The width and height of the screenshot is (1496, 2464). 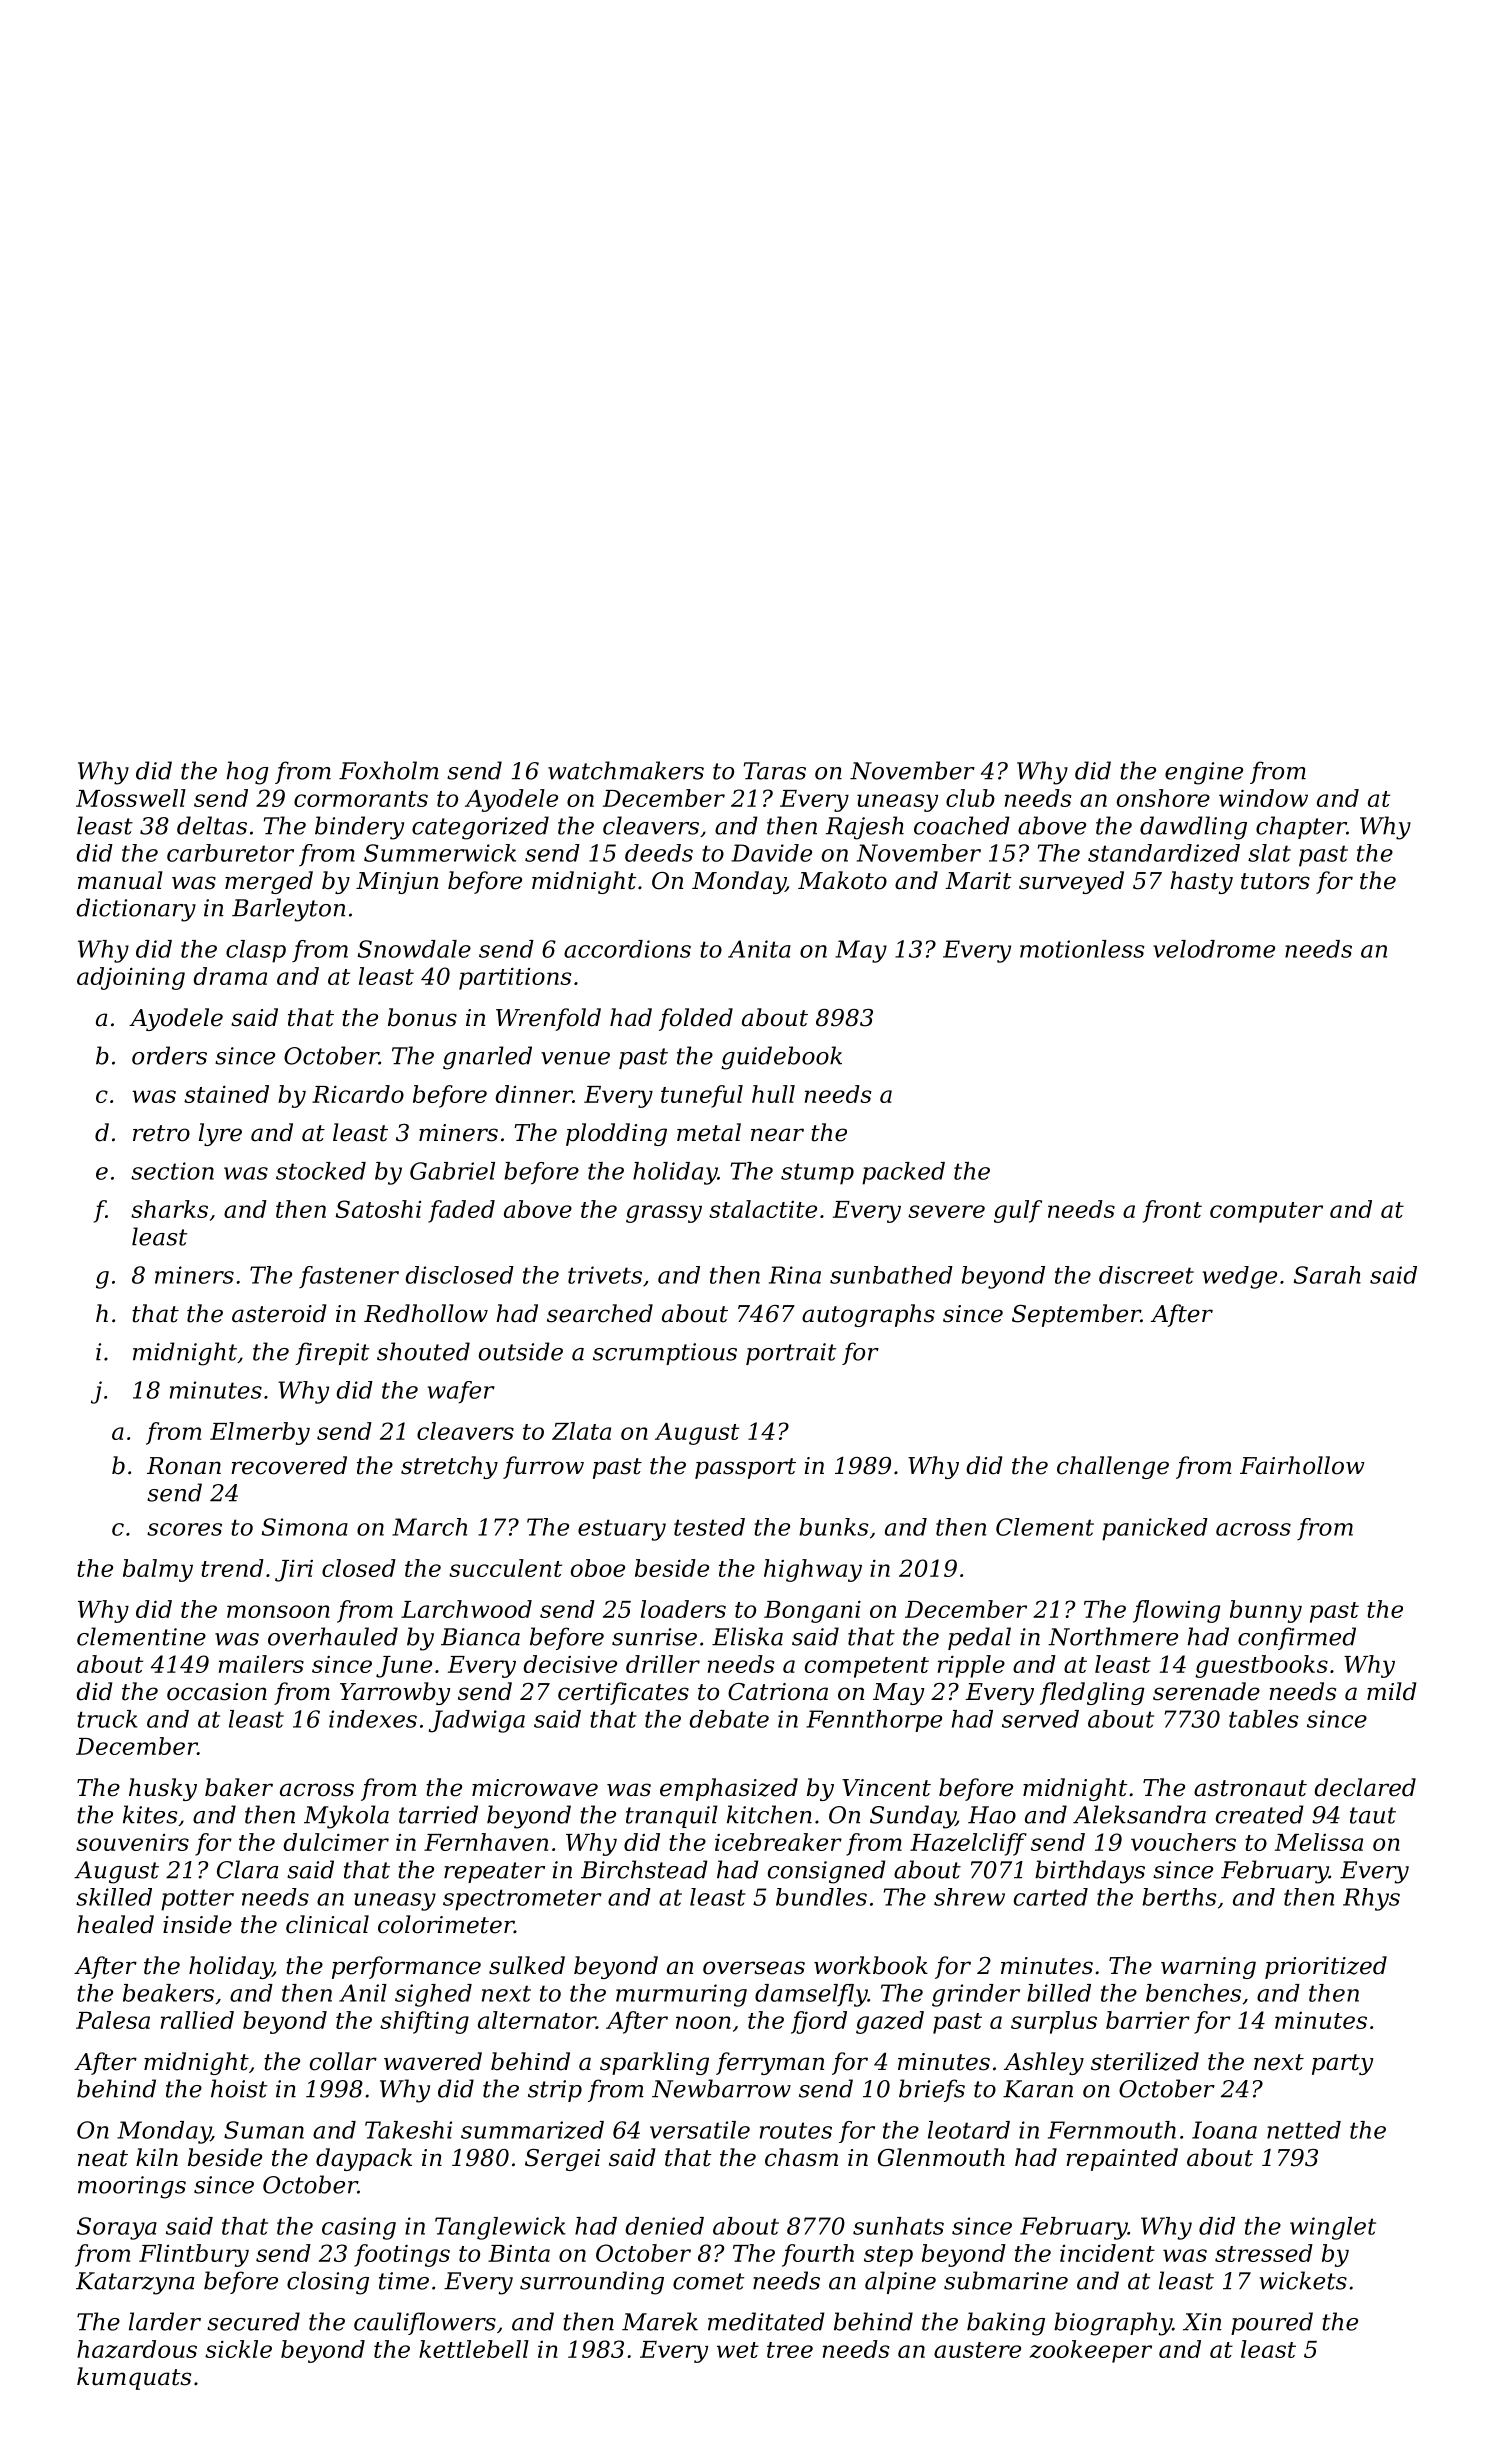 I want to click on watchmakers, so click(x=626, y=770).
